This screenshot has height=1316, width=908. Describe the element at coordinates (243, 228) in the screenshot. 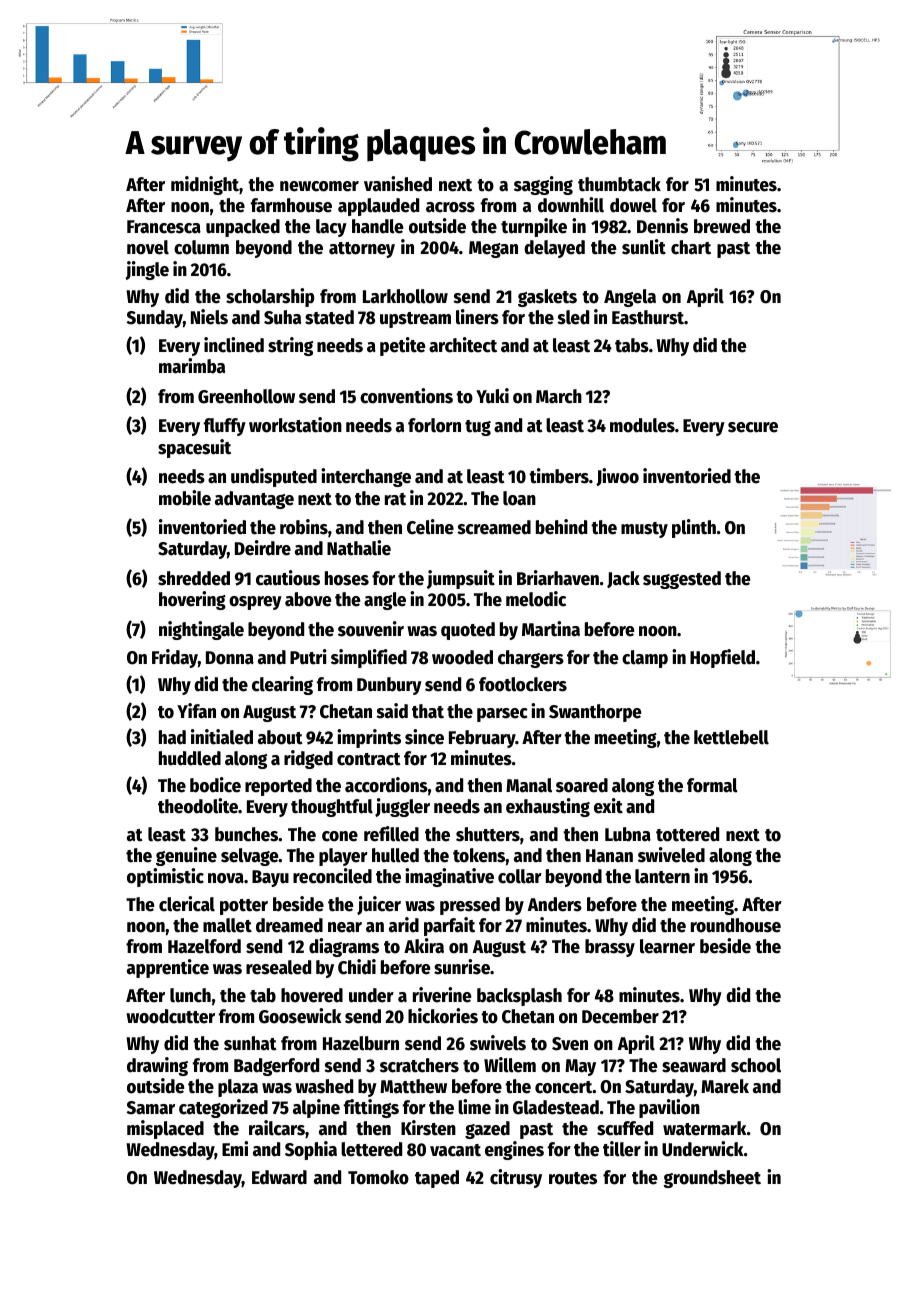

I see `unpacked` at that location.
